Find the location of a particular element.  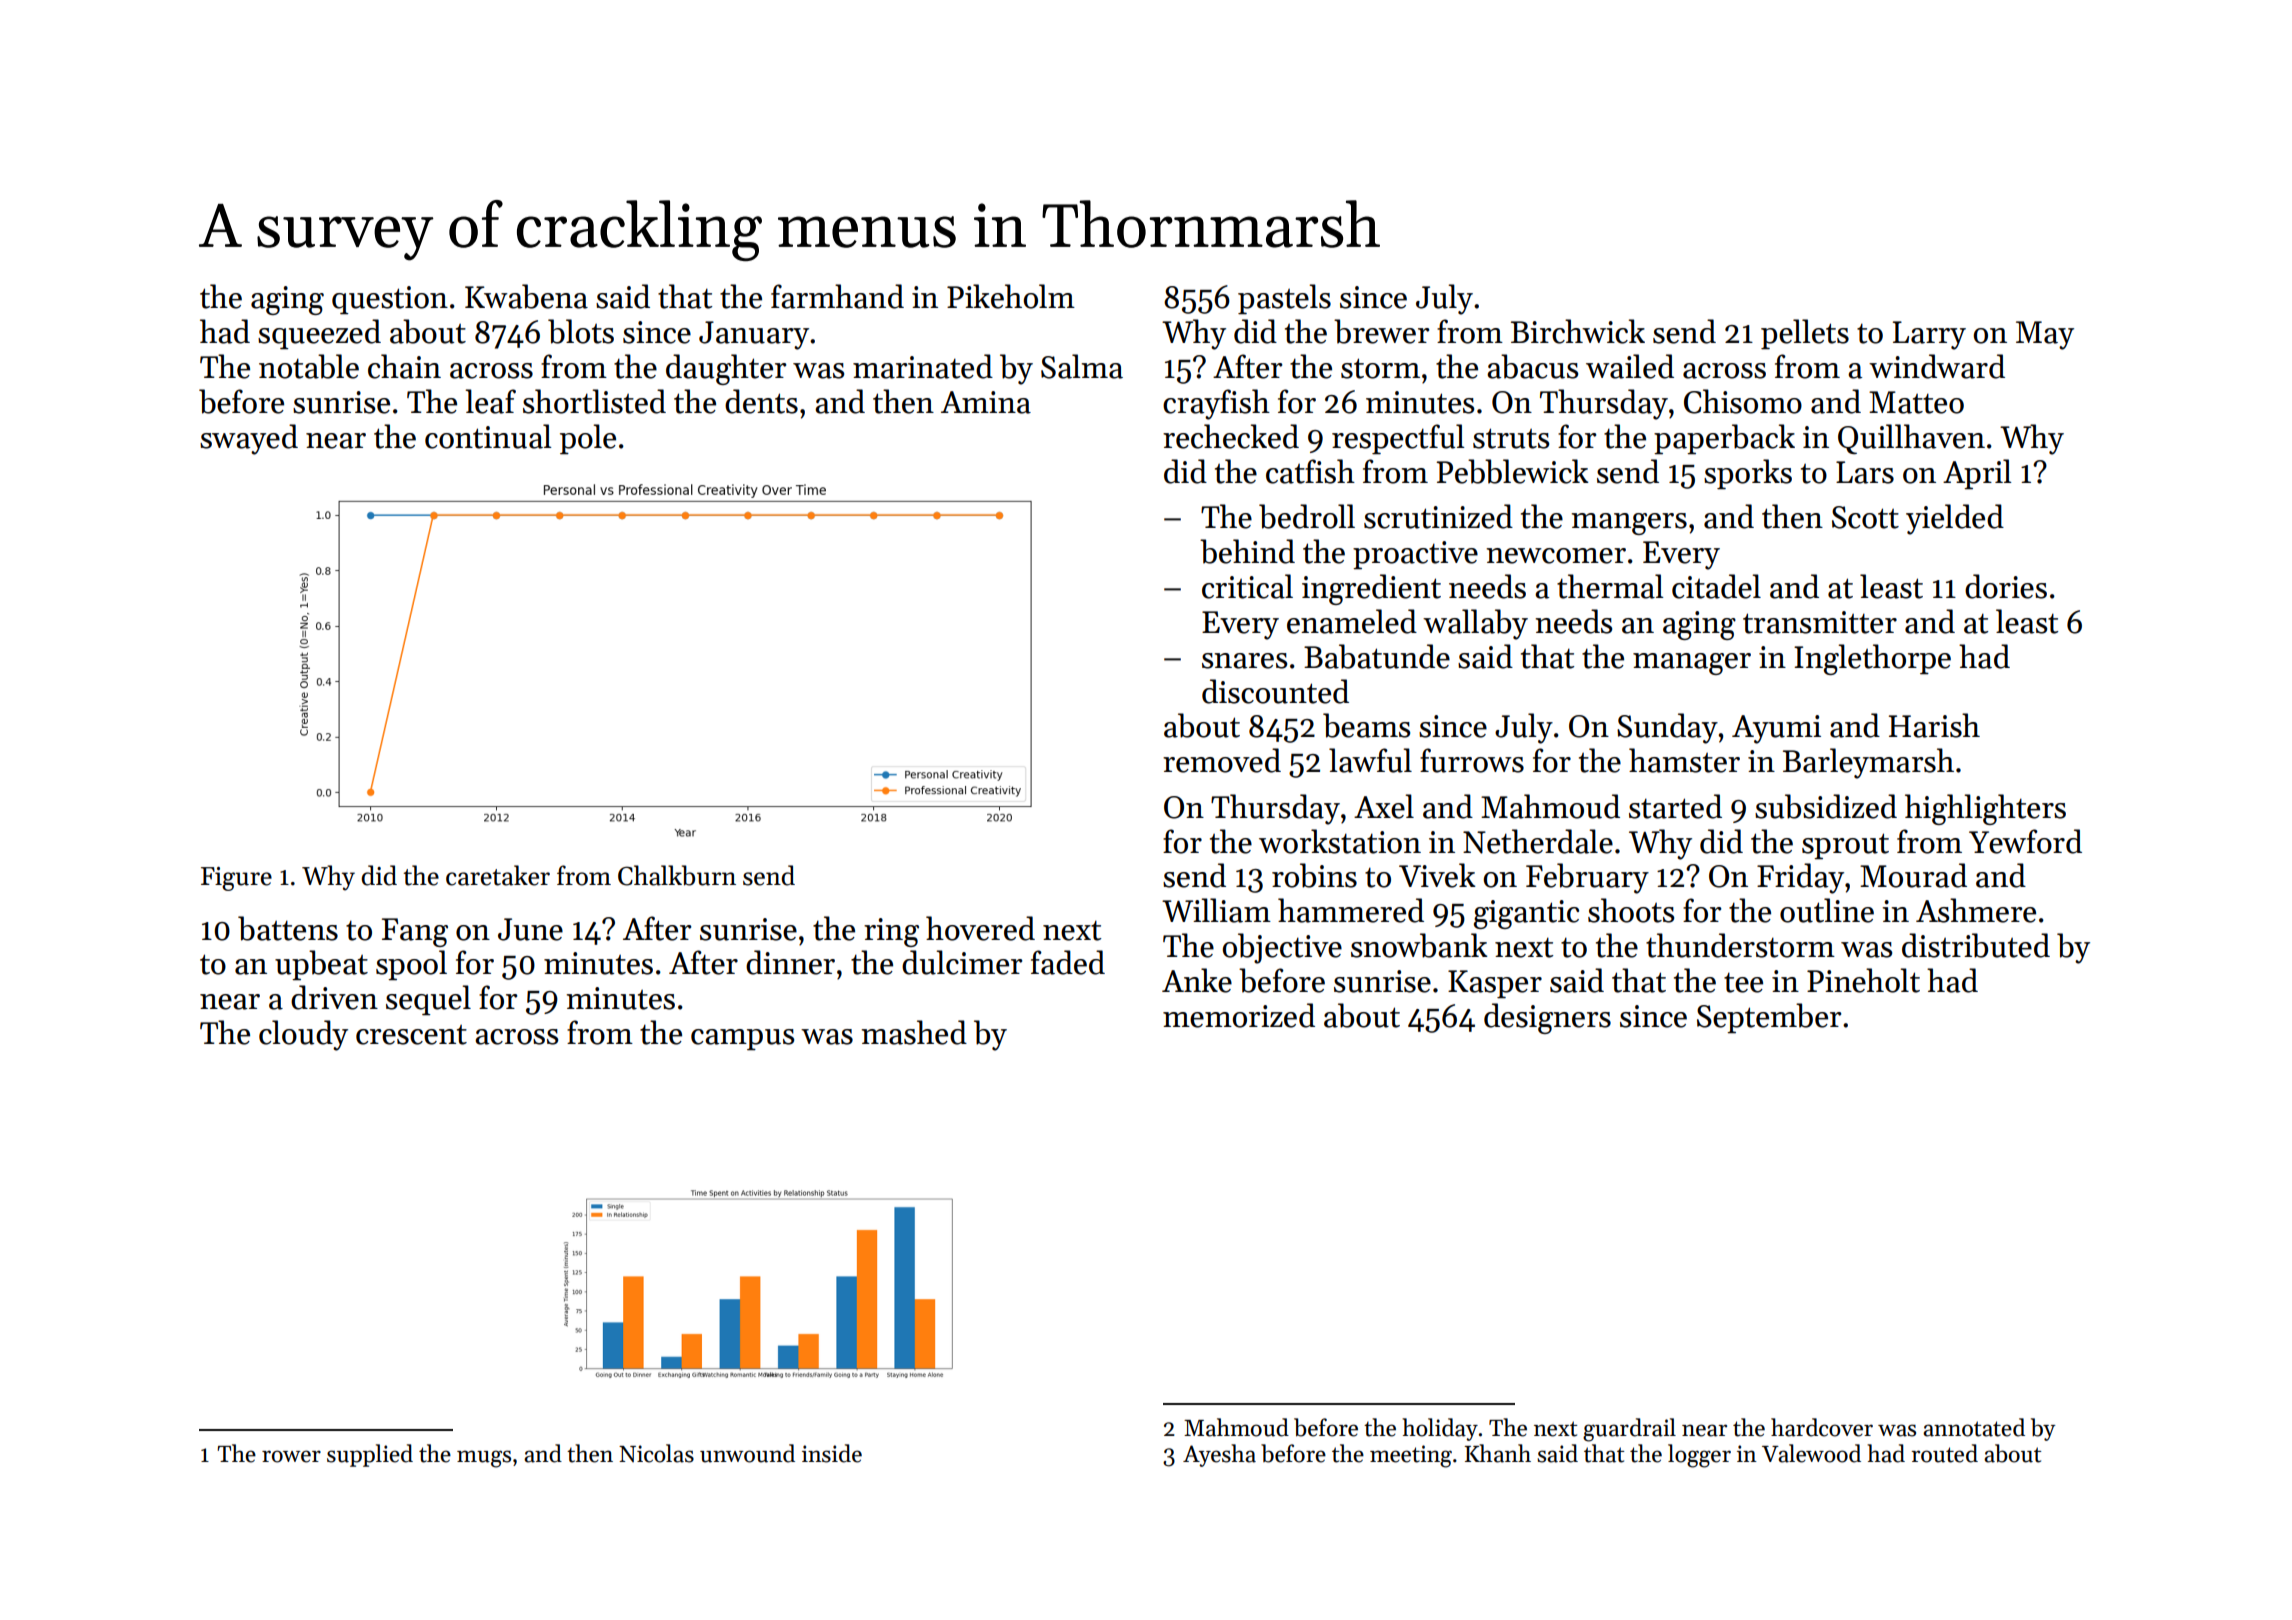

mashed is located at coordinates (914, 1032).
